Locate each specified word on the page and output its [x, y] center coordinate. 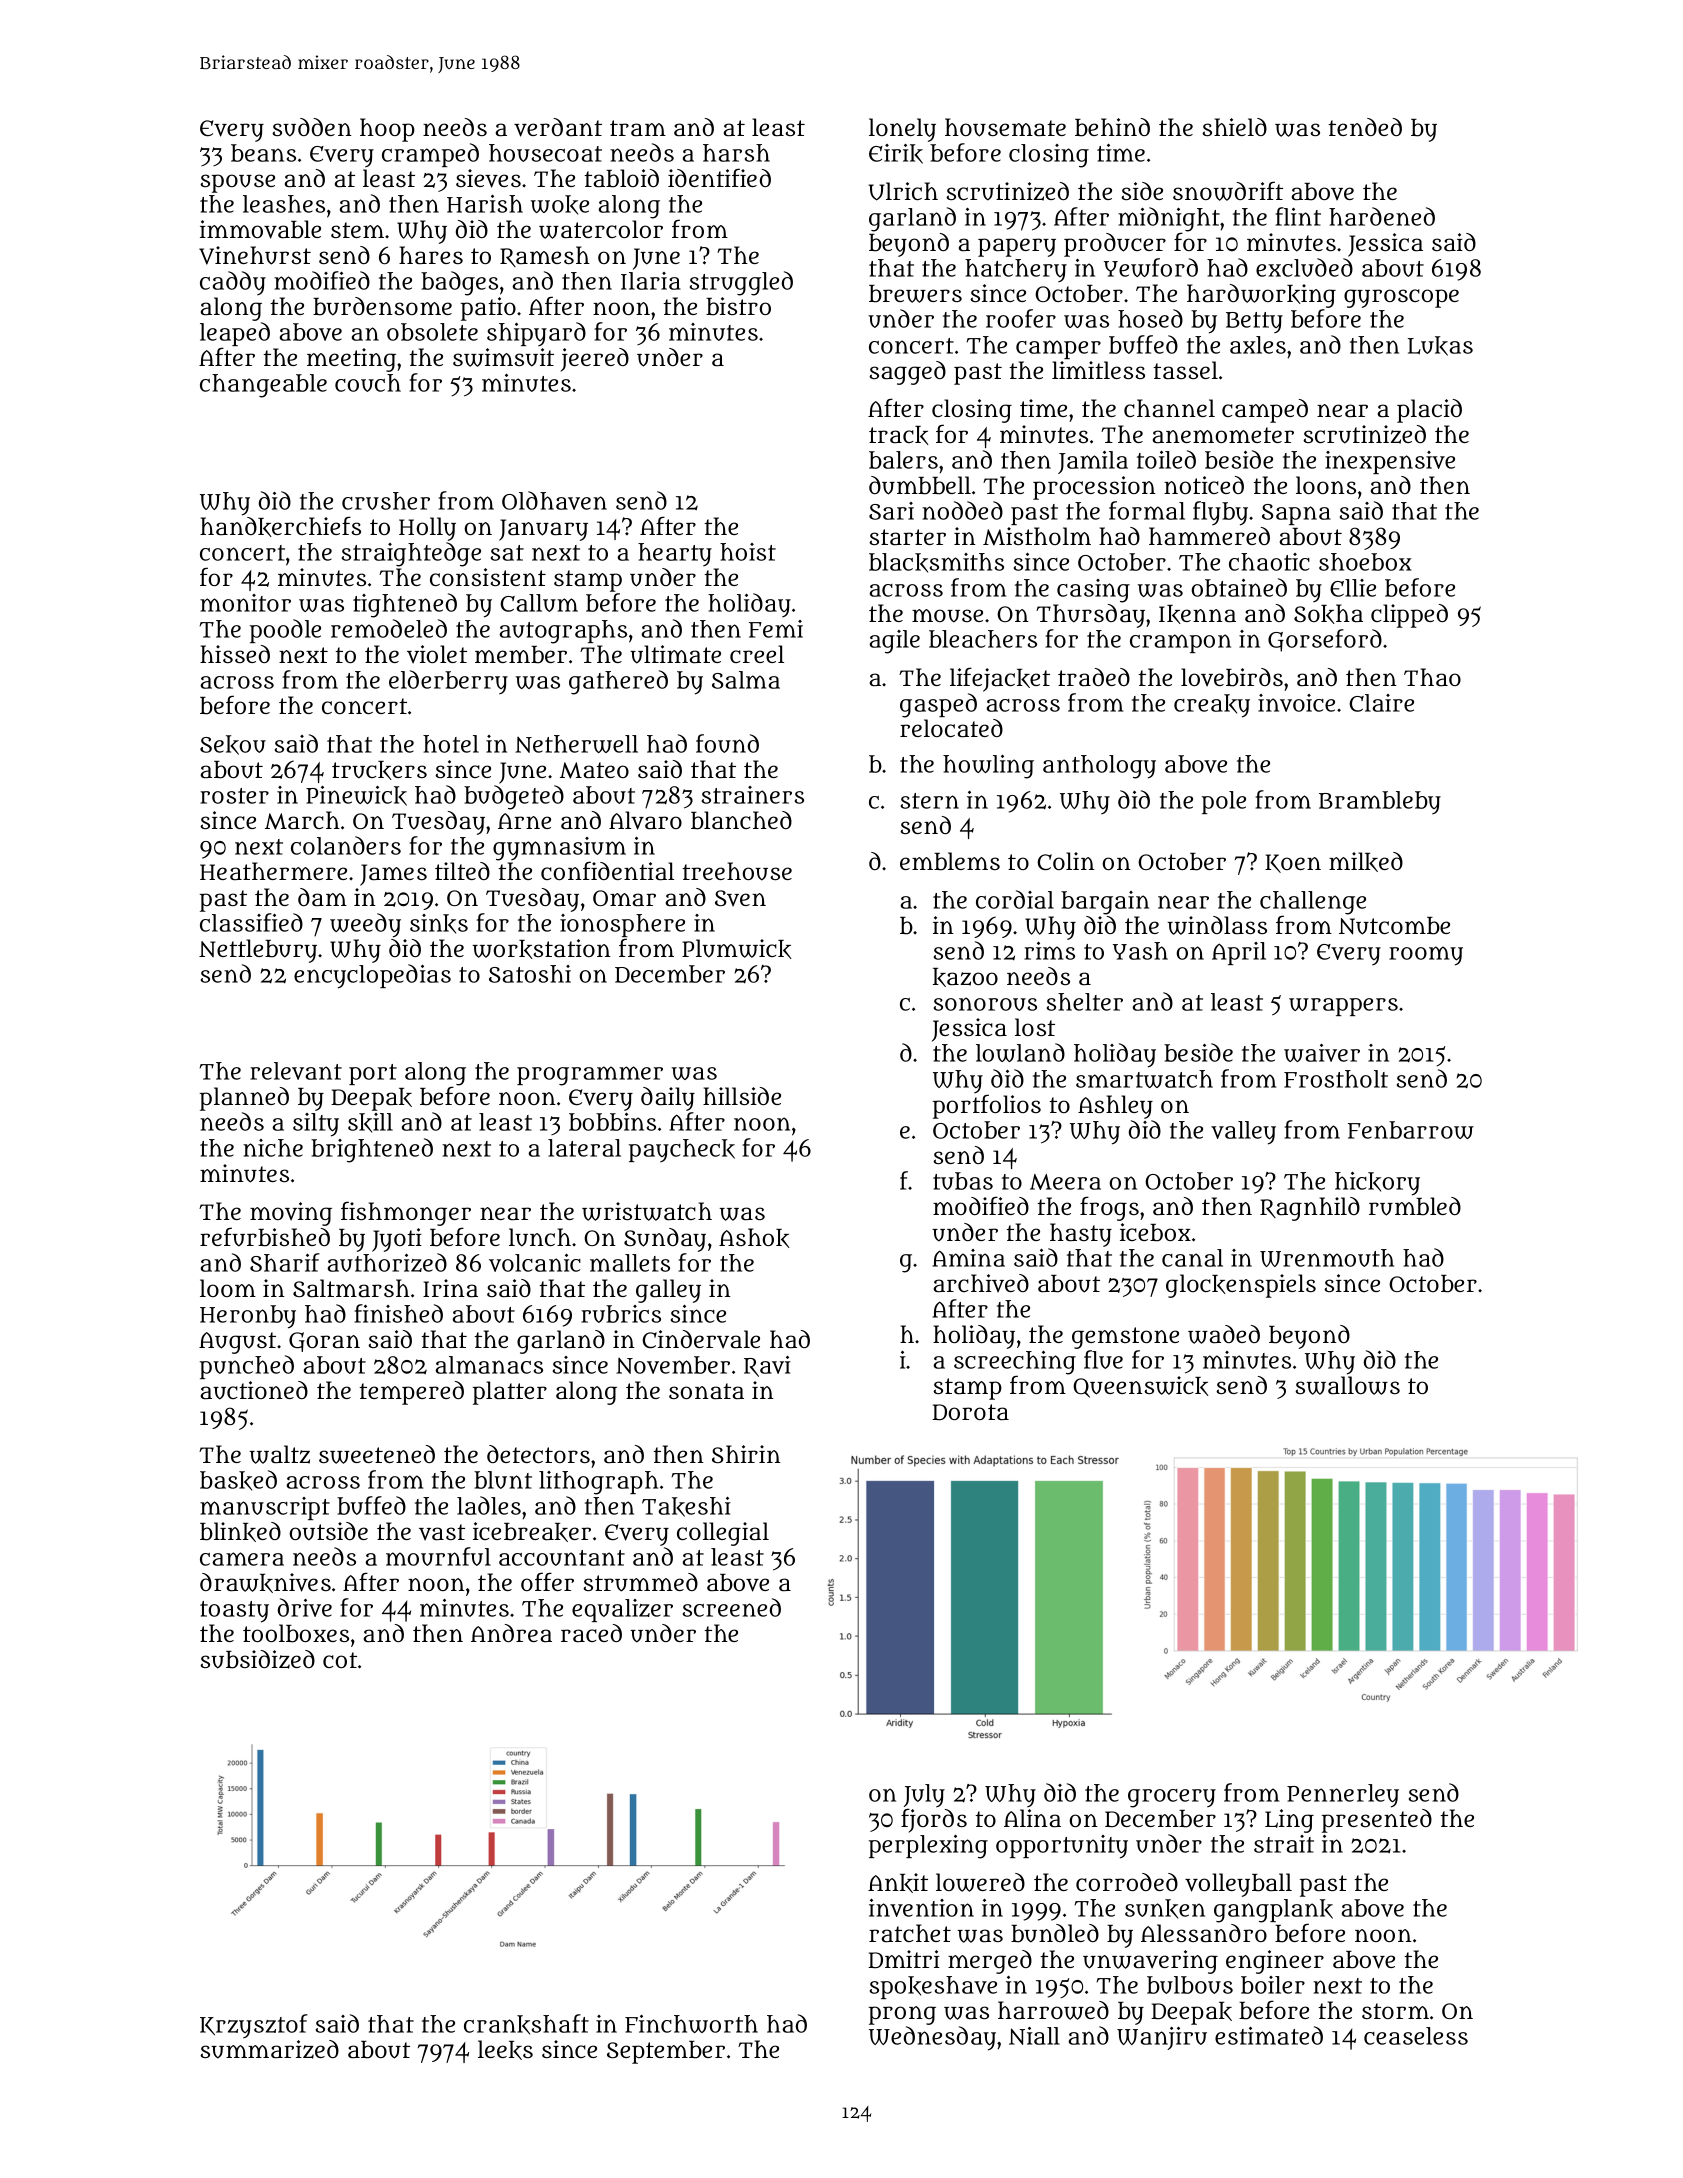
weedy [365, 925]
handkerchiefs [280, 526]
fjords [934, 1820]
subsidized [257, 1659]
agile [894, 642]
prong [902, 2015]
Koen [1293, 863]
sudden [312, 127]
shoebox [1365, 562]
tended [1365, 127]
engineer [1275, 1962]
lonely [902, 130]
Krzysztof [254, 2026]
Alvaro [645, 820]
